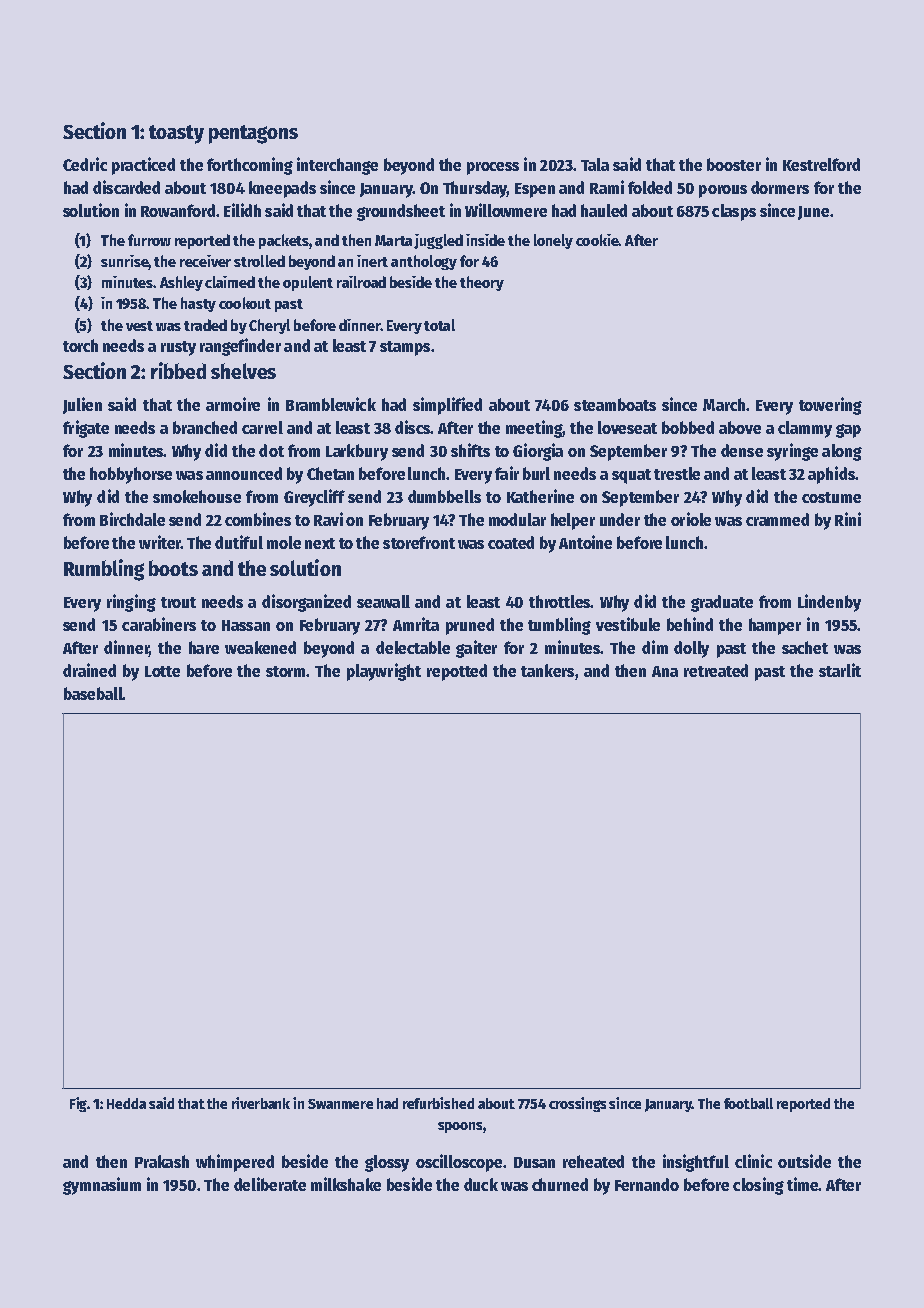  What do you see at coordinates (80, 345) in the screenshot?
I see `torch` at bounding box center [80, 345].
